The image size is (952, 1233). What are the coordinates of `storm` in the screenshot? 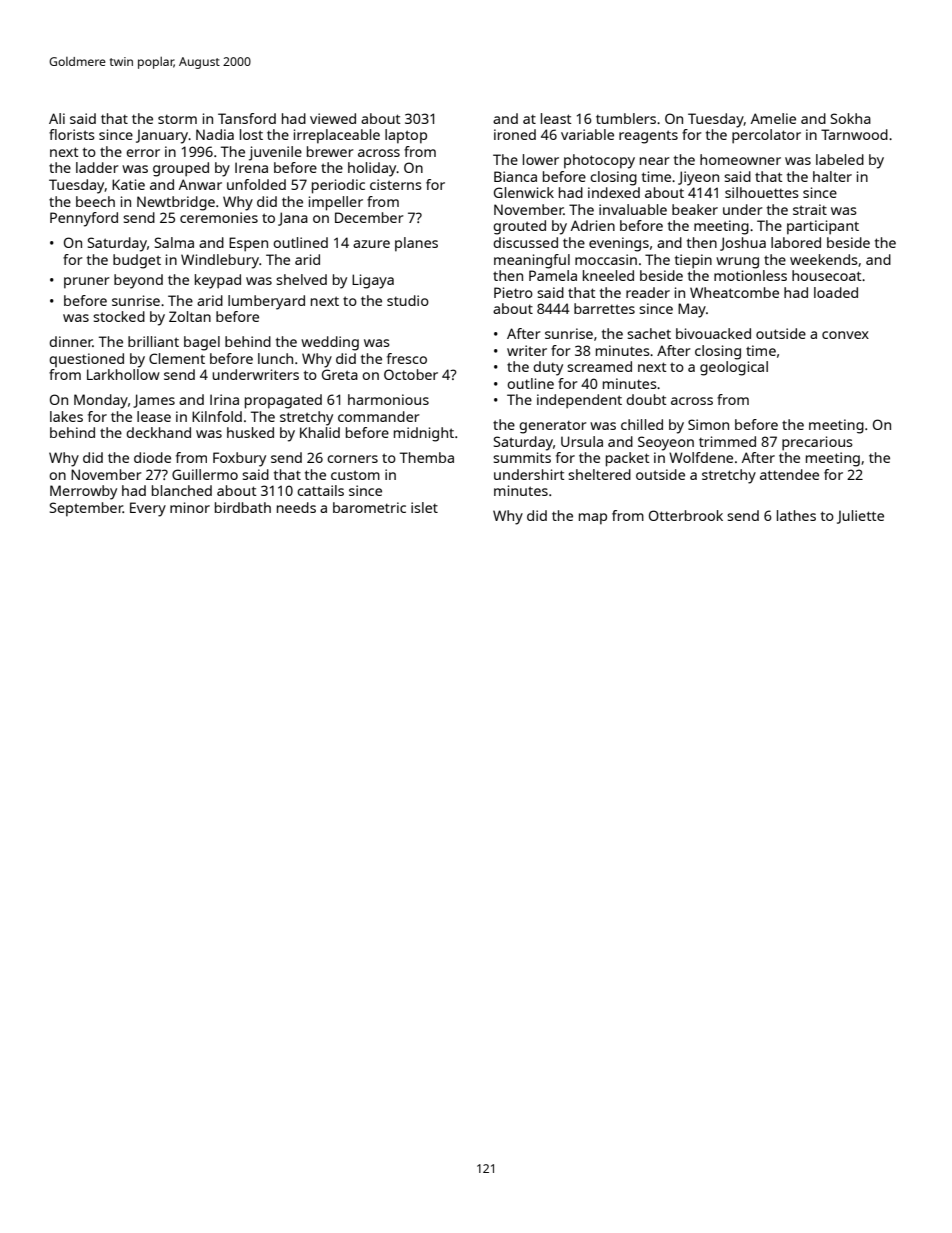 It's located at (177, 119).
